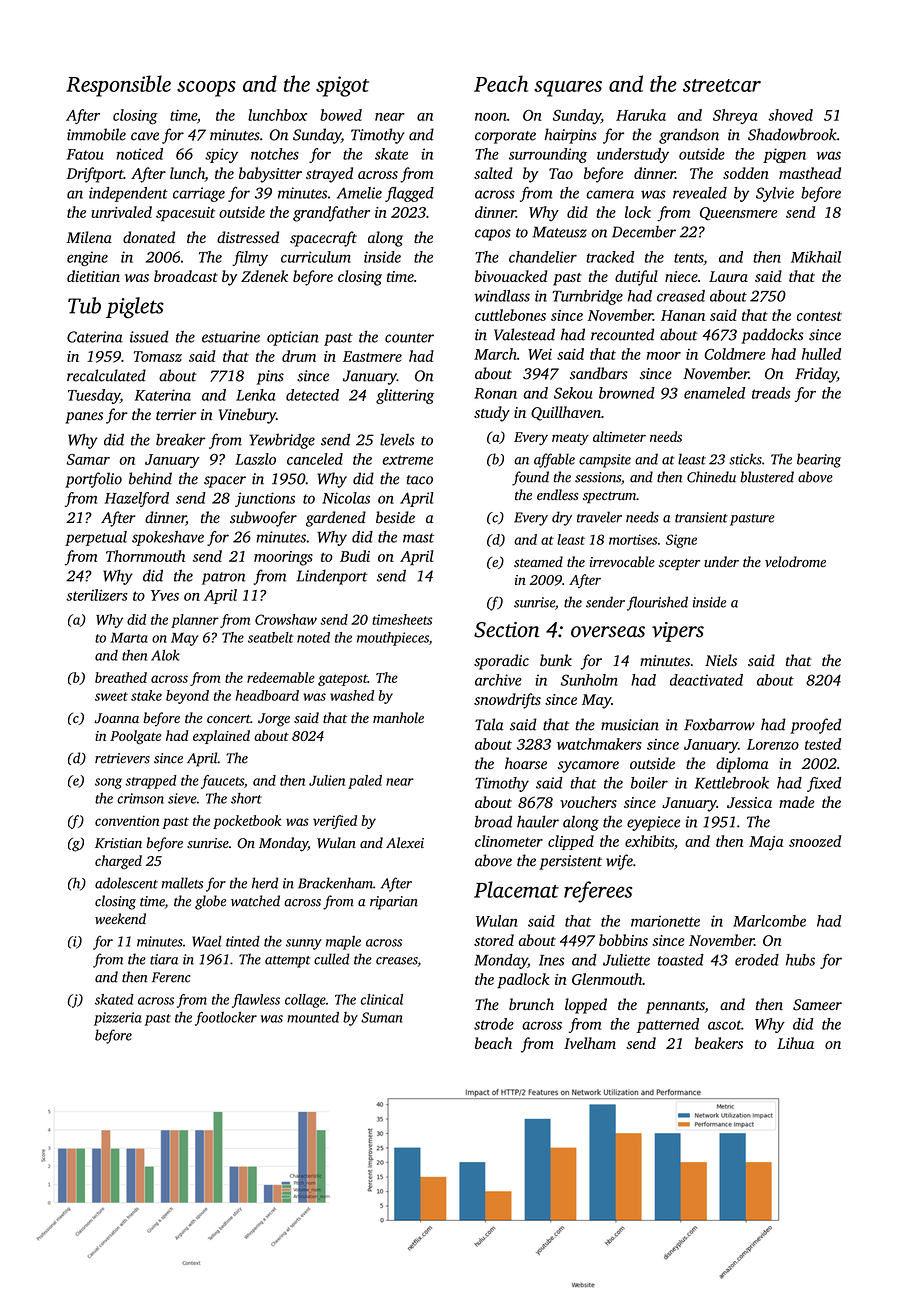  I want to click on pizzeria, so click(118, 1019).
